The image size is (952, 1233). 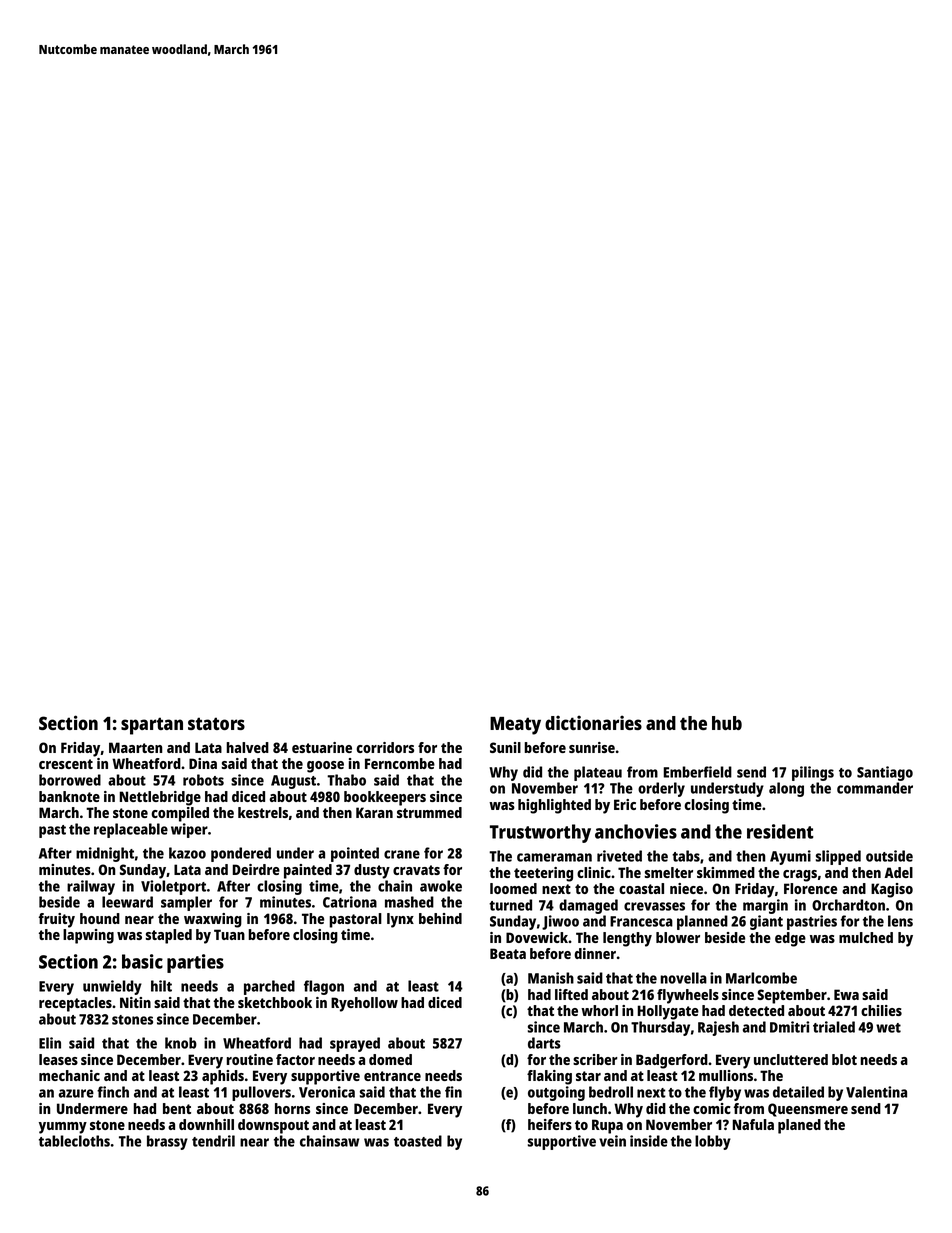 What do you see at coordinates (727, 723) in the screenshot?
I see `hub` at bounding box center [727, 723].
